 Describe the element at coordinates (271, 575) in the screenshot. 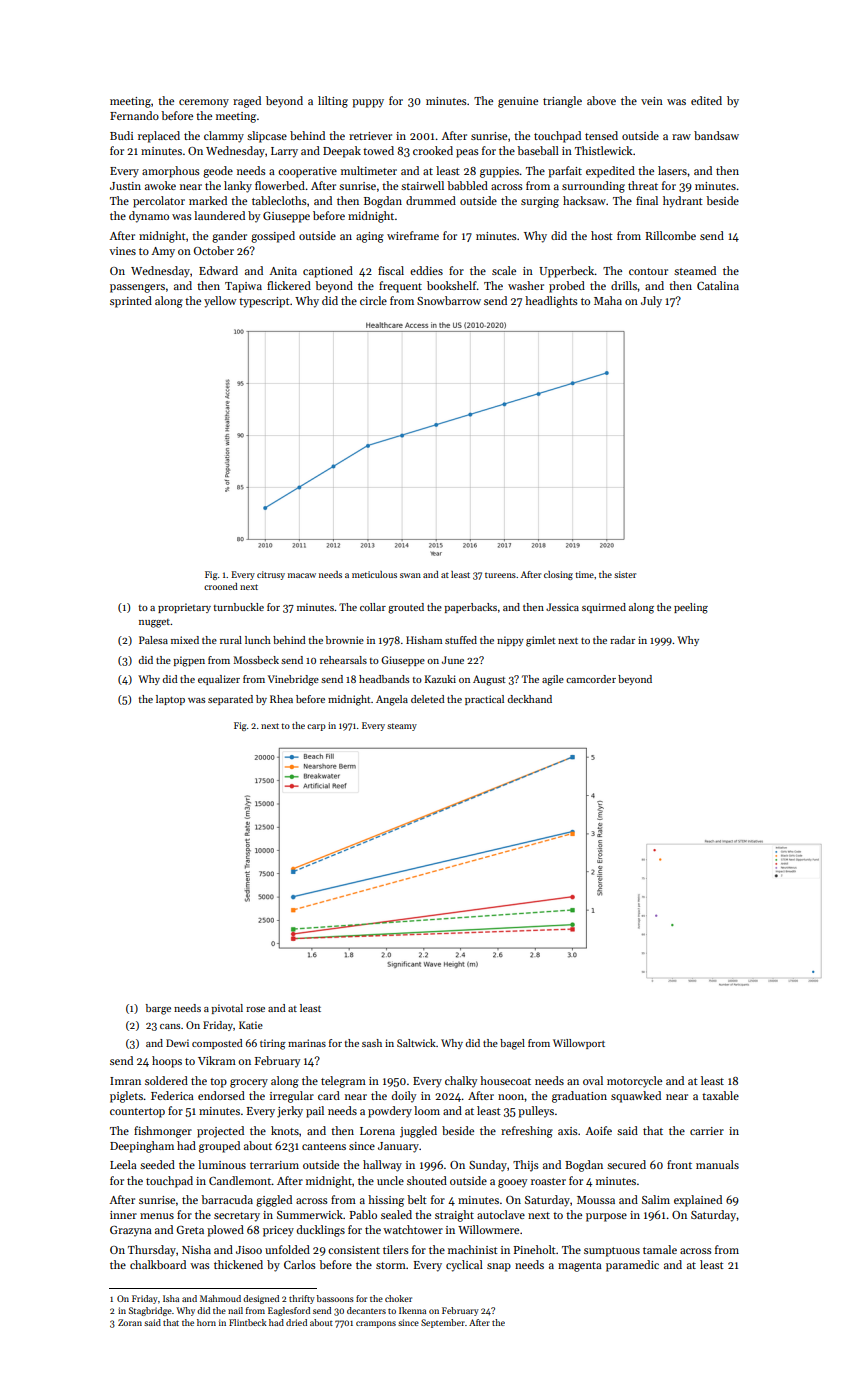

I see `citrusy` at that location.
